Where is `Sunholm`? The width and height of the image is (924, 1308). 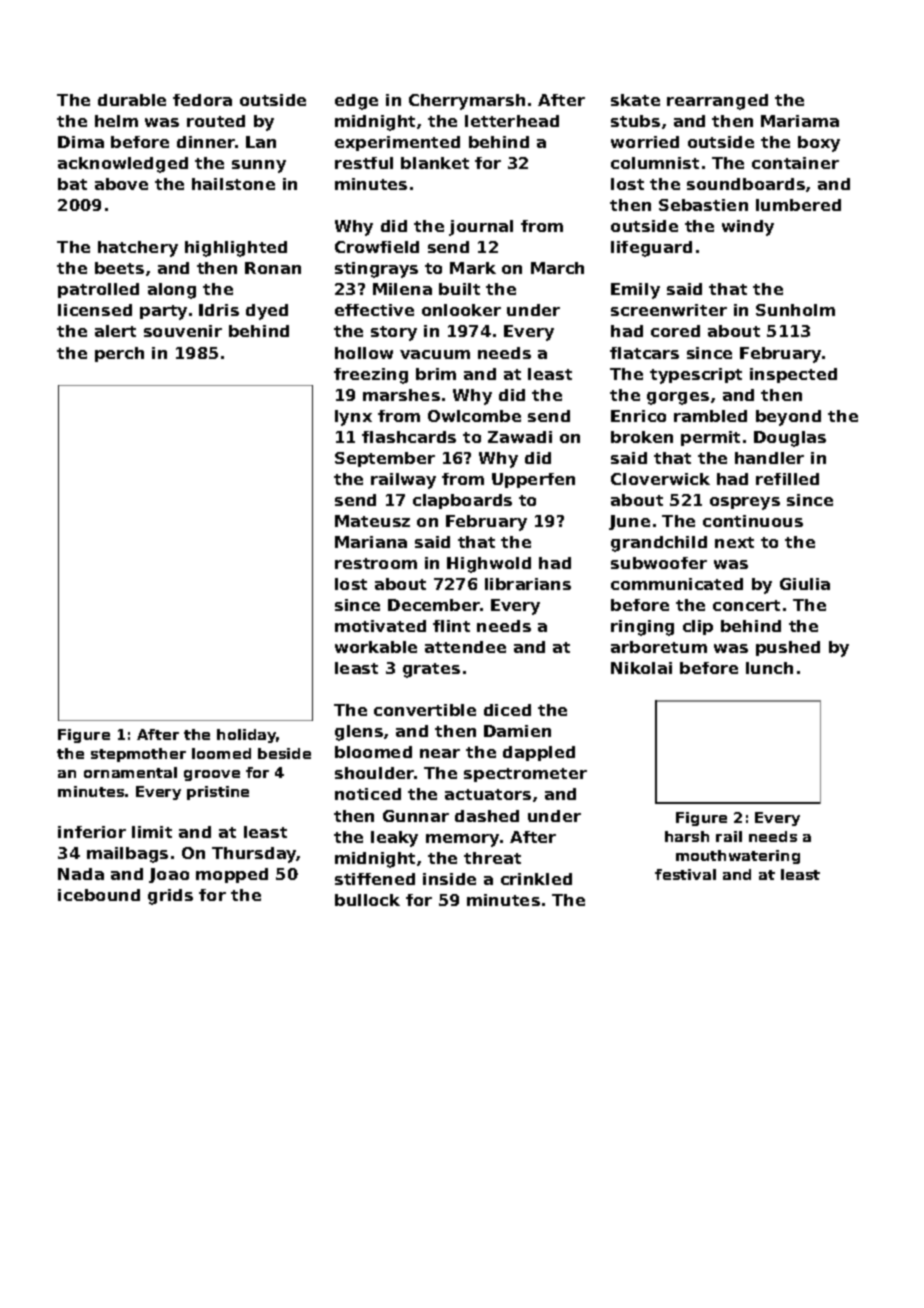 Sunholm is located at coordinates (795, 310).
